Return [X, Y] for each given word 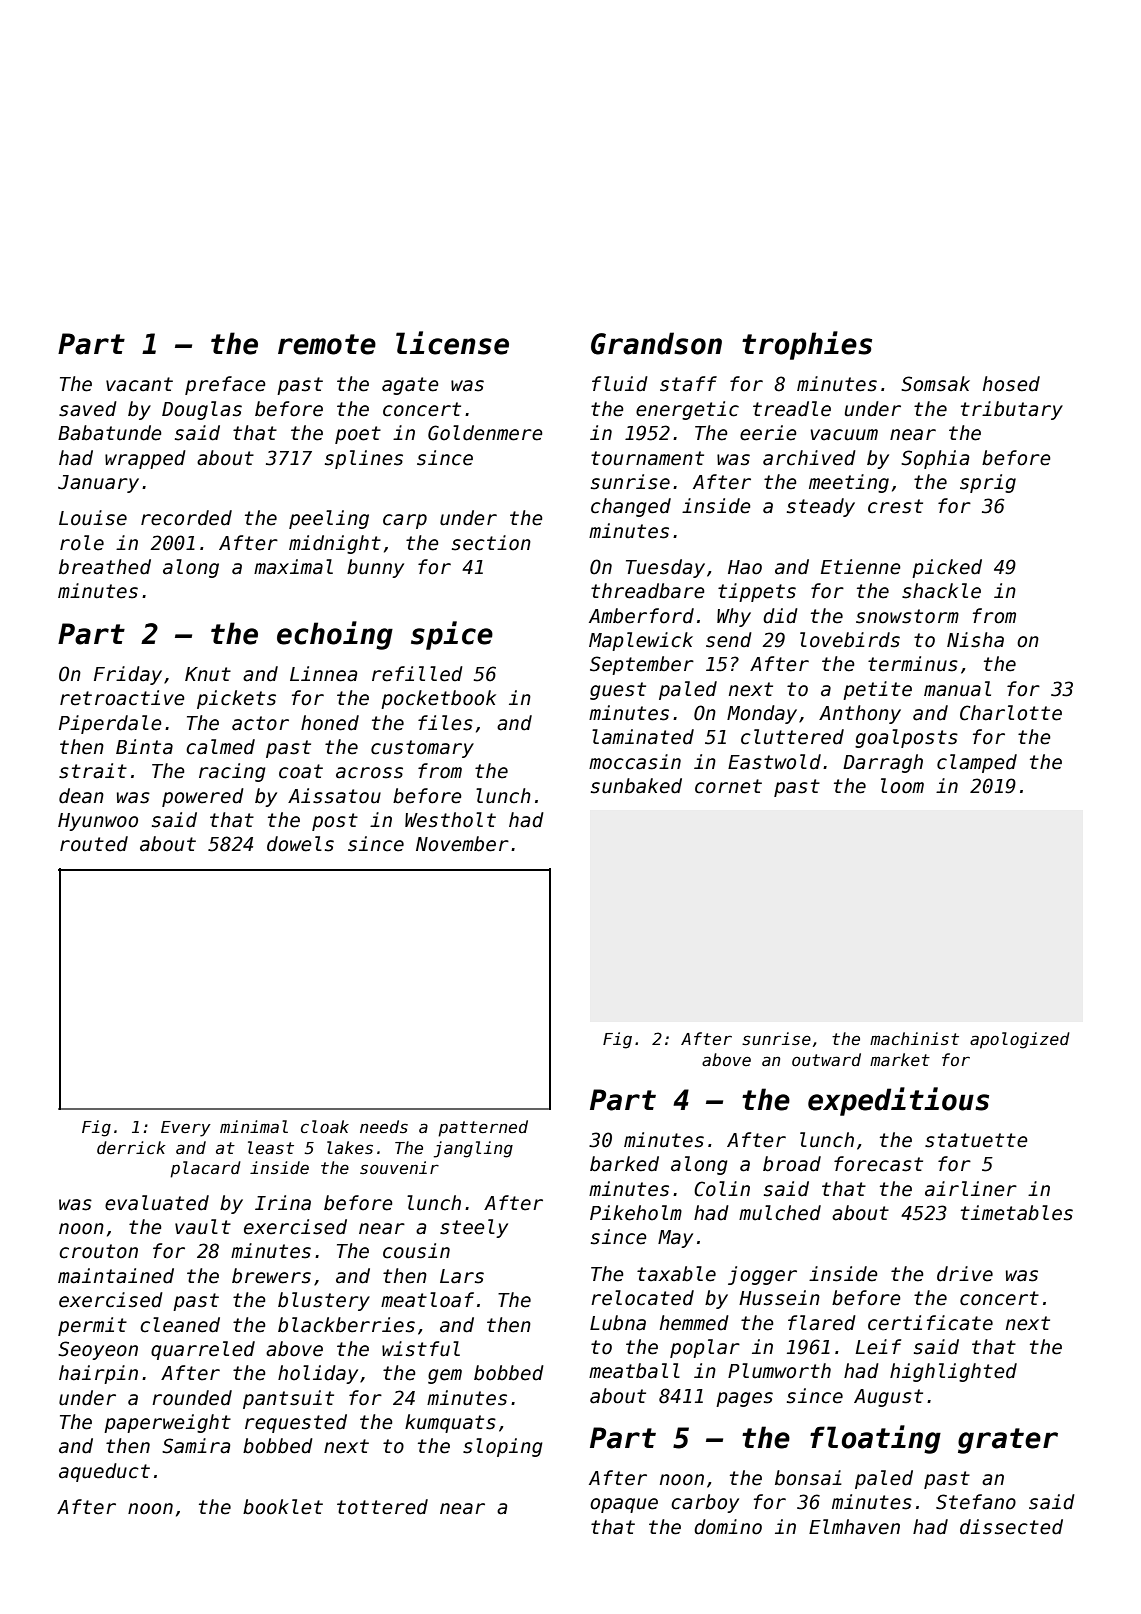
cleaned [180, 1325]
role [82, 543]
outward [826, 1059]
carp [405, 521]
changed [631, 507]
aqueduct [104, 1472]
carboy [705, 1503]
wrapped [145, 459]
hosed [1011, 384]
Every [186, 1129]
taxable [676, 1274]
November [462, 844]
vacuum [844, 435]
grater [1008, 1441]
